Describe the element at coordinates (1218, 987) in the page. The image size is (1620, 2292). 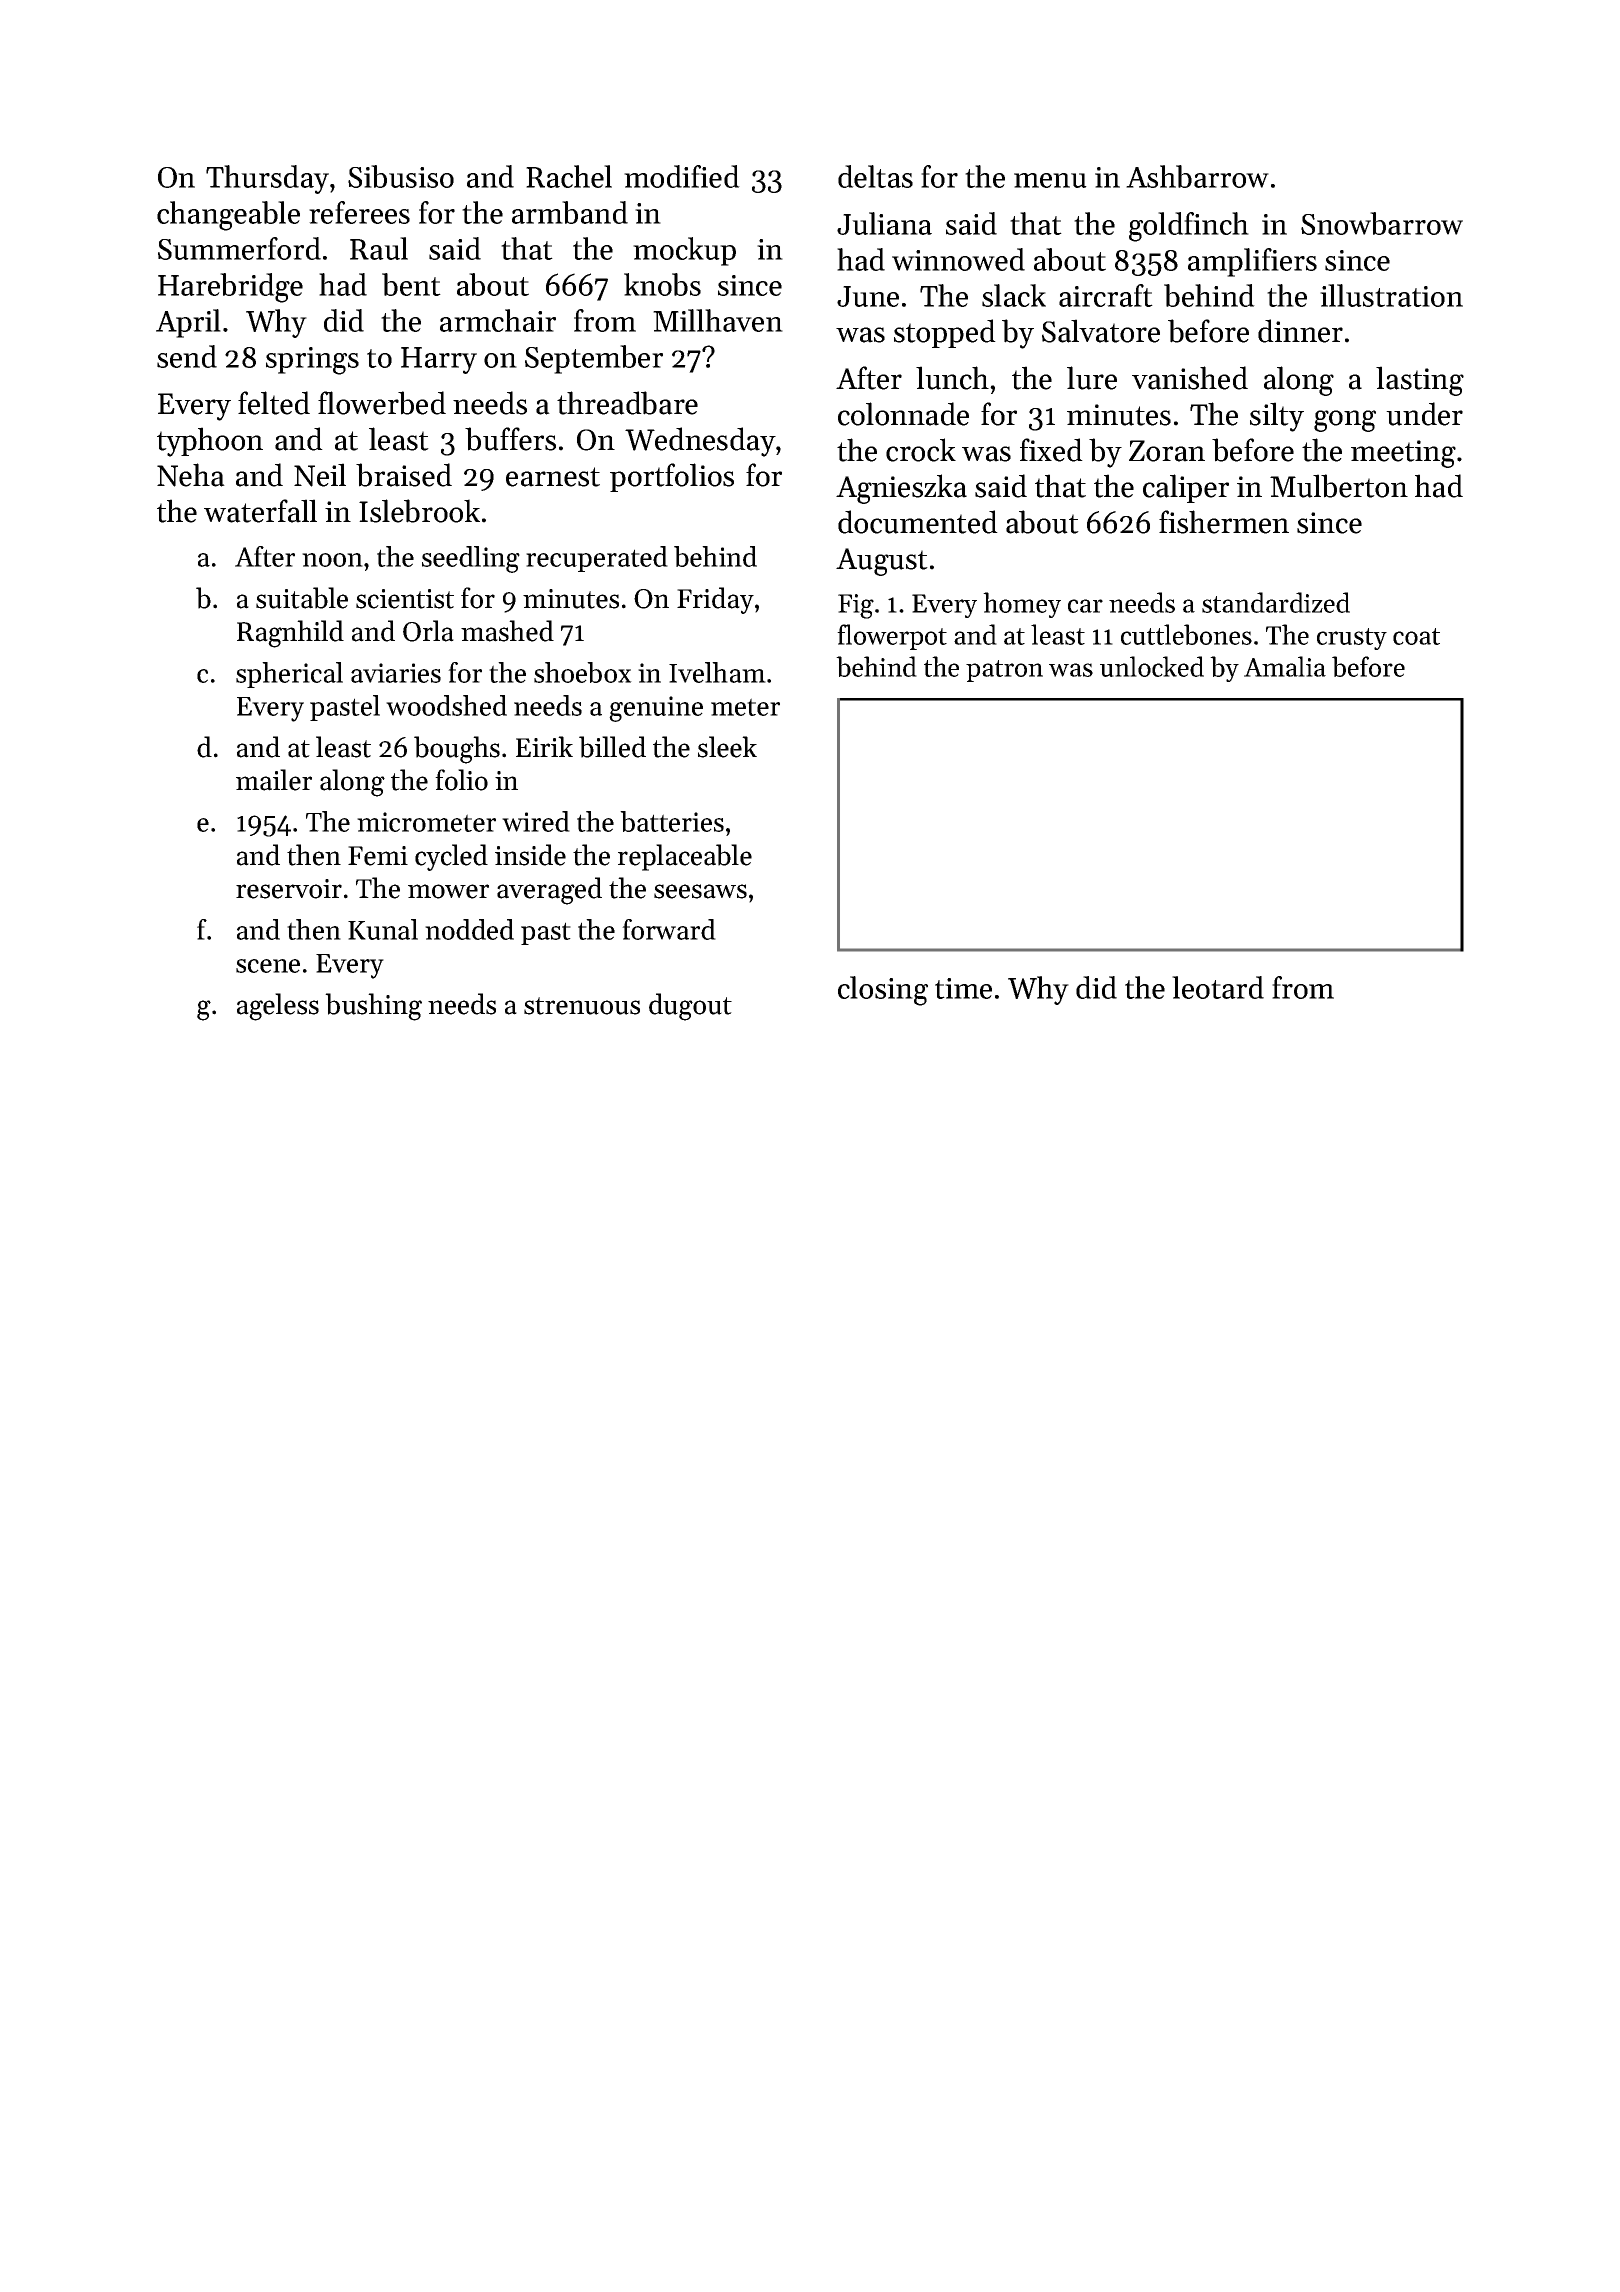
I see `leotard` at that location.
